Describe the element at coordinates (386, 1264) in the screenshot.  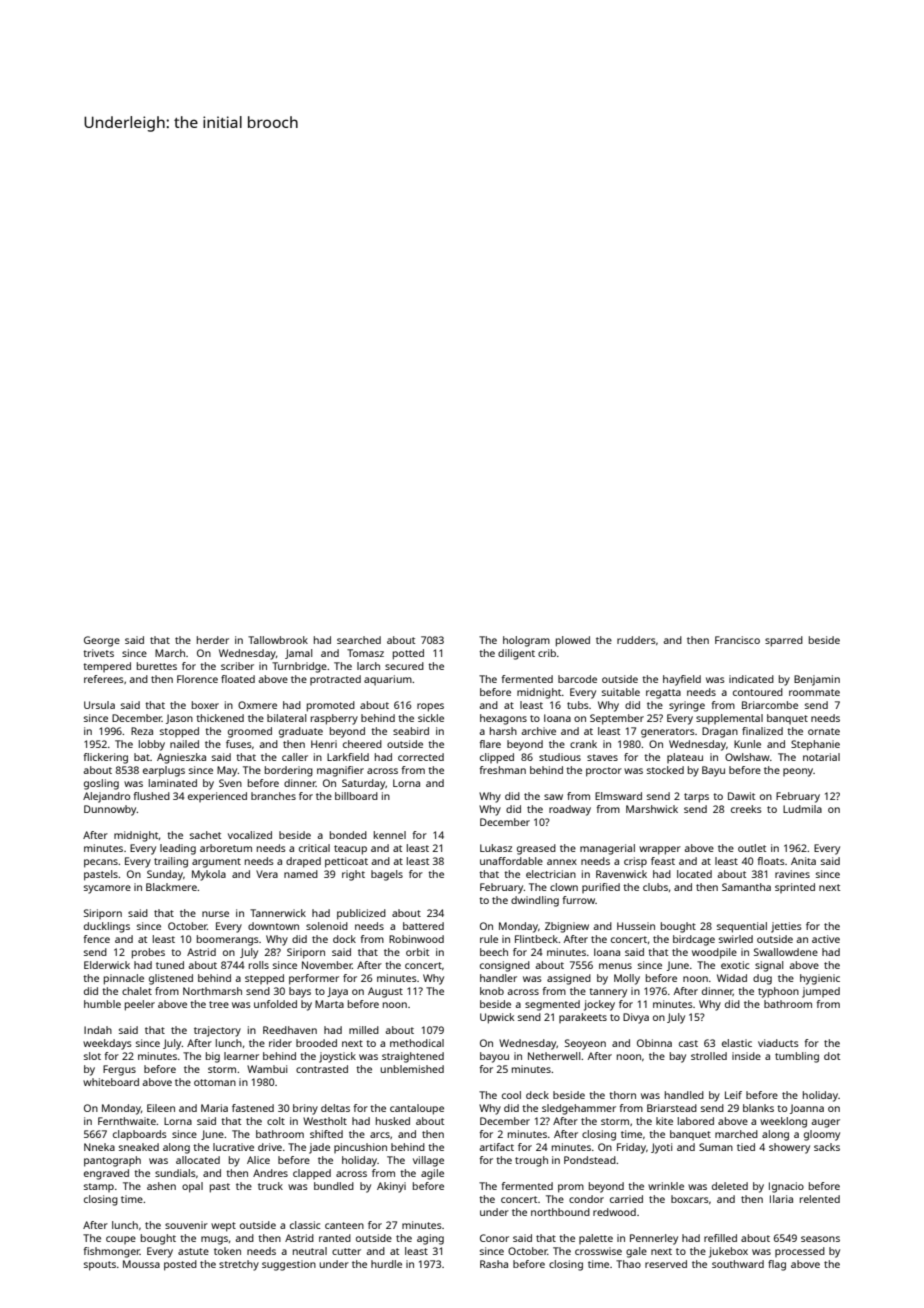
I see `hurdle` at that location.
